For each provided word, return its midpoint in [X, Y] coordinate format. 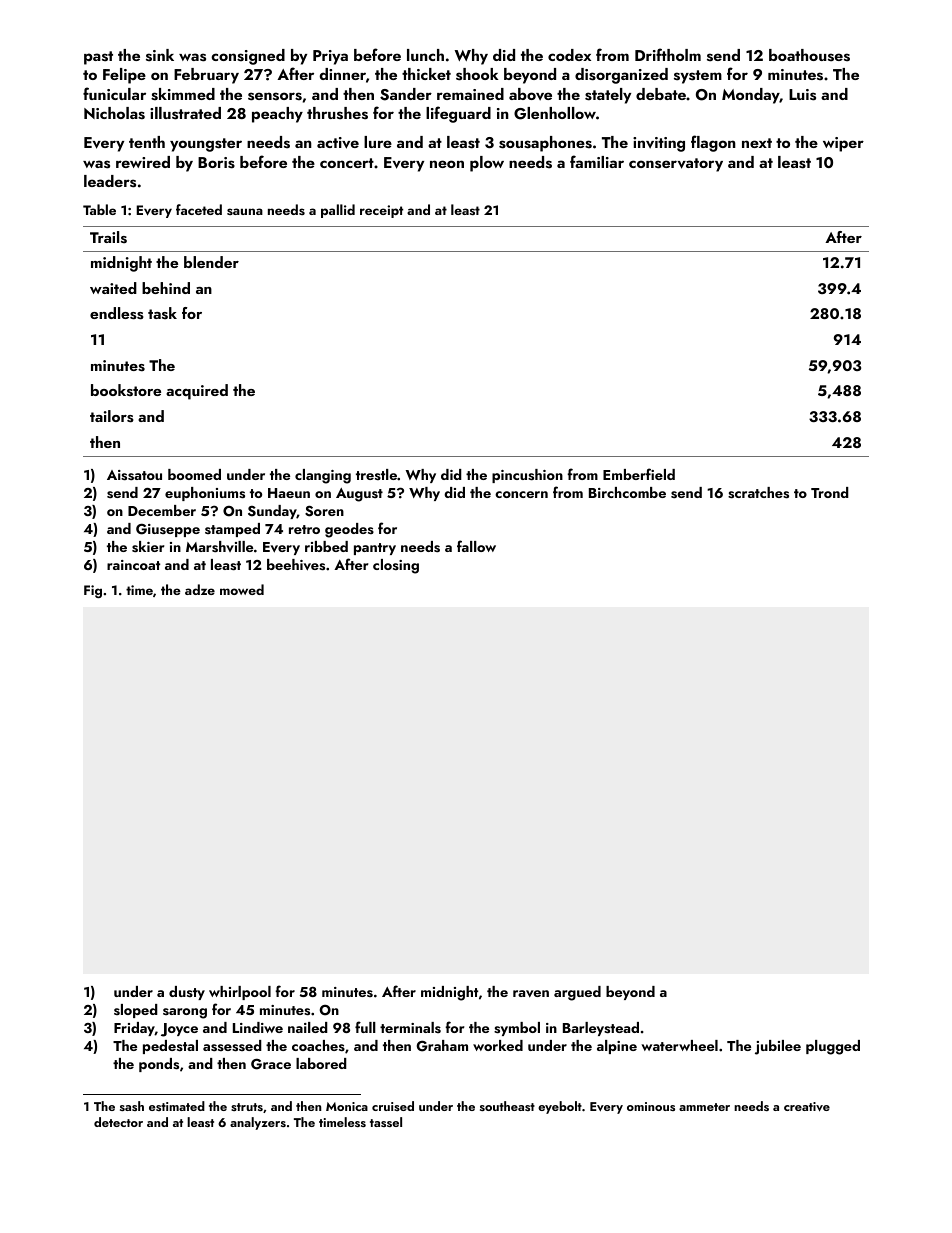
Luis [802, 95]
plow [487, 164]
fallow [476, 546]
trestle [376, 474]
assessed [232, 1046]
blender [211, 262]
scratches [758, 493]
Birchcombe [627, 492]
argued [577, 993]
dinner [343, 74]
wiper [843, 144]
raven [531, 994]
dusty [187, 993]
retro [304, 529]
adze [200, 589]
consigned [248, 57]
